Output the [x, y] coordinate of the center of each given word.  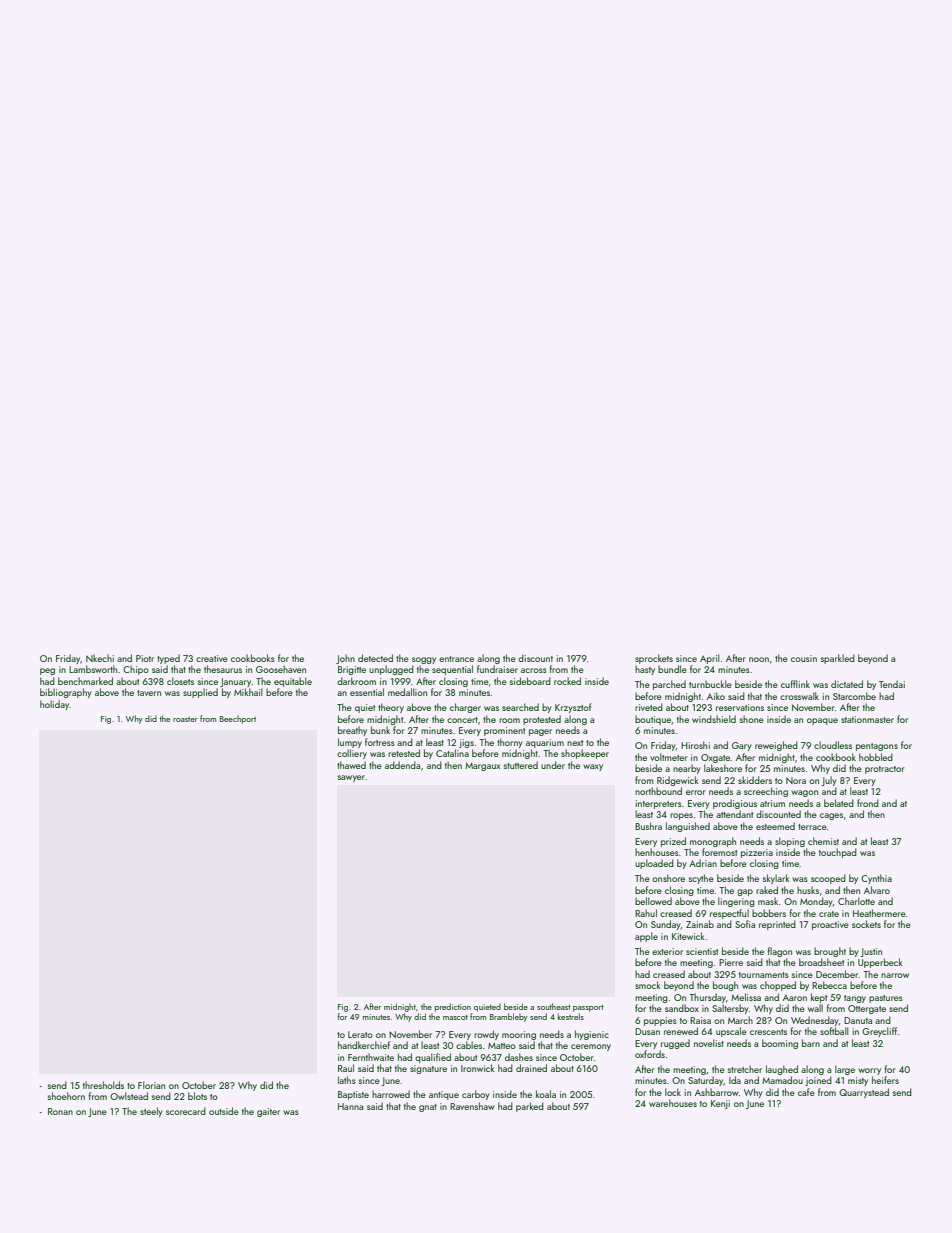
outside [224, 1111]
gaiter [268, 1112]
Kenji [720, 1104]
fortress [380, 742]
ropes [681, 816]
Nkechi [100, 658]
